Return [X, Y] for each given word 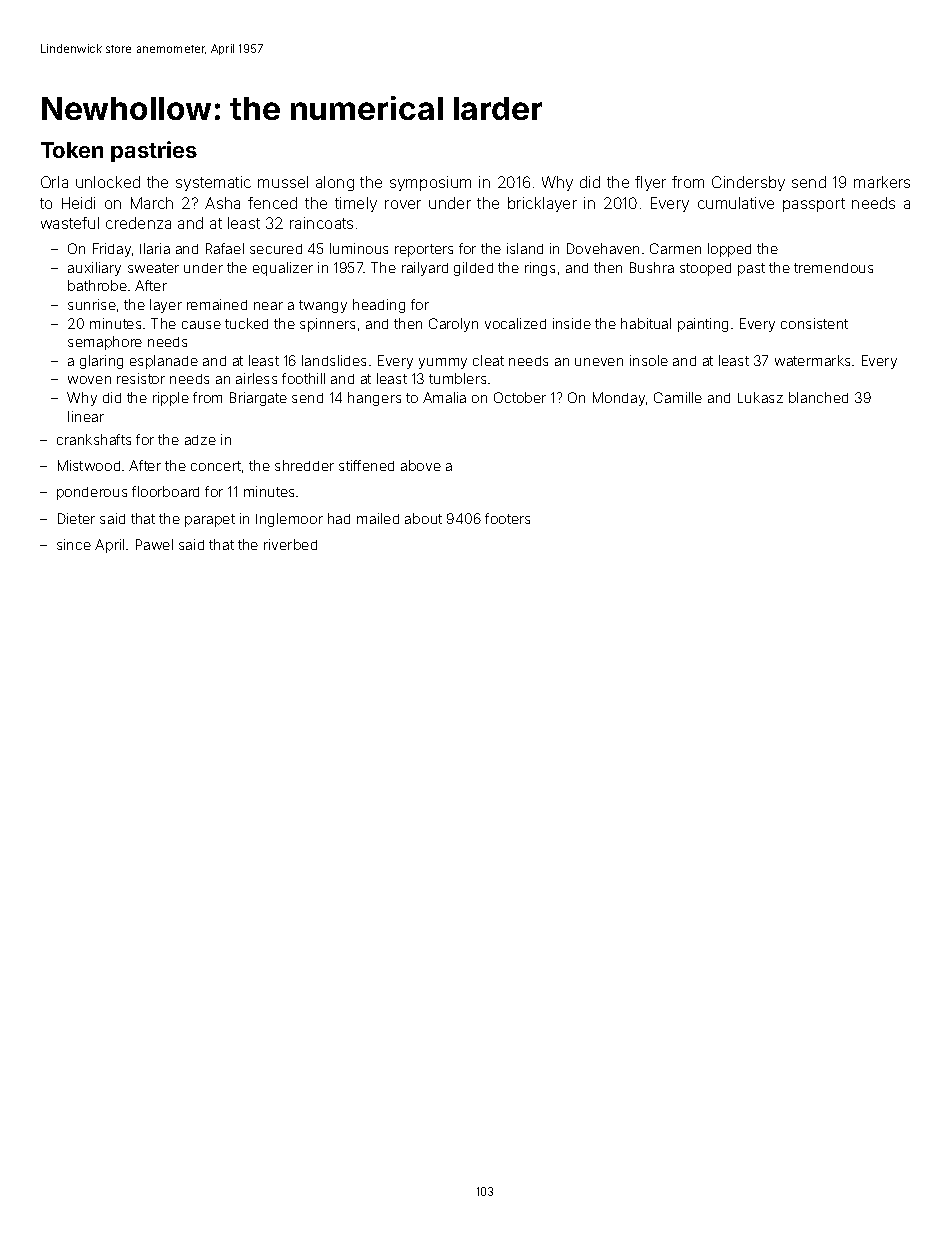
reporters [424, 250]
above [421, 465]
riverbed [290, 544]
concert [216, 466]
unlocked [108, 182]
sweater [153, 268]
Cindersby [748, 183]
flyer [650, 183]
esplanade [164, 362]
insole [649, 360]
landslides [334, 360]
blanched [818, 397]
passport [814, 205]
